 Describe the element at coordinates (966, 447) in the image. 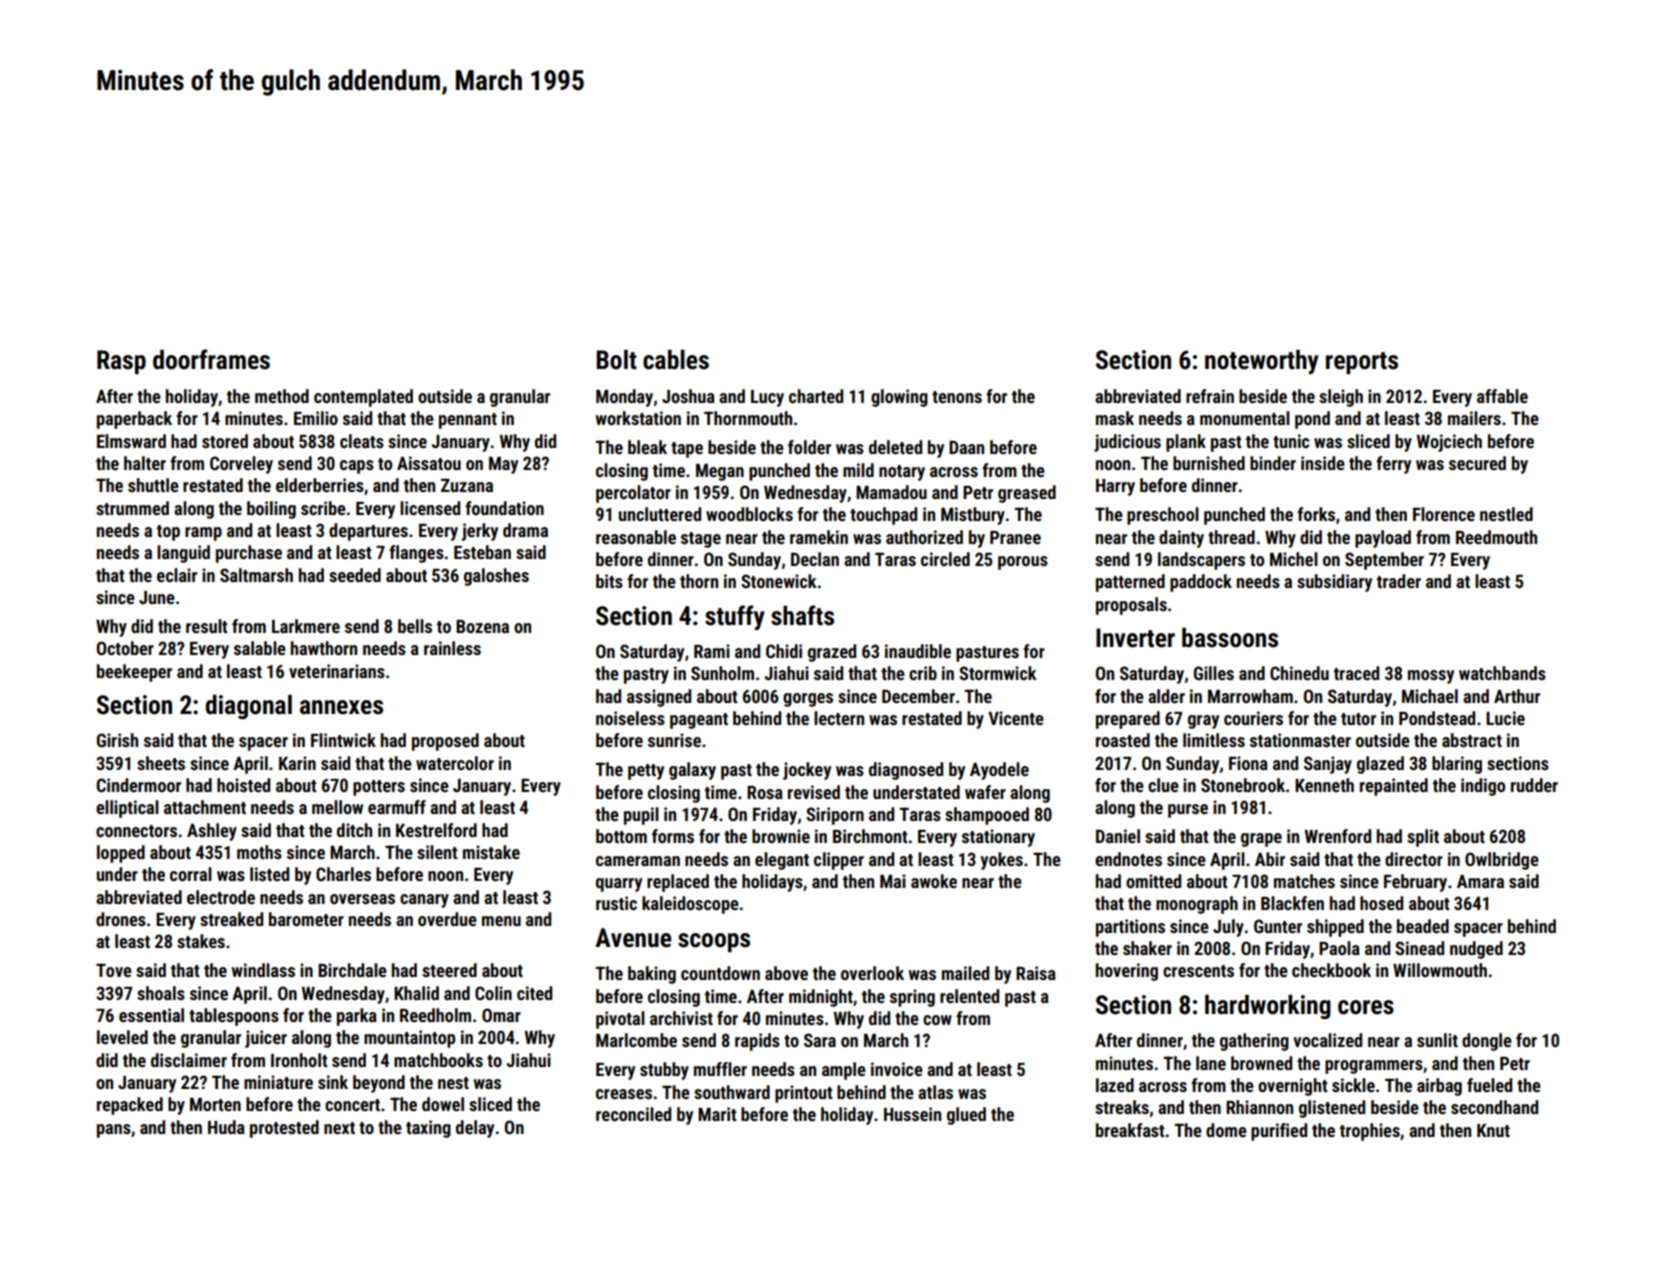

I see `Daan` at that location.
